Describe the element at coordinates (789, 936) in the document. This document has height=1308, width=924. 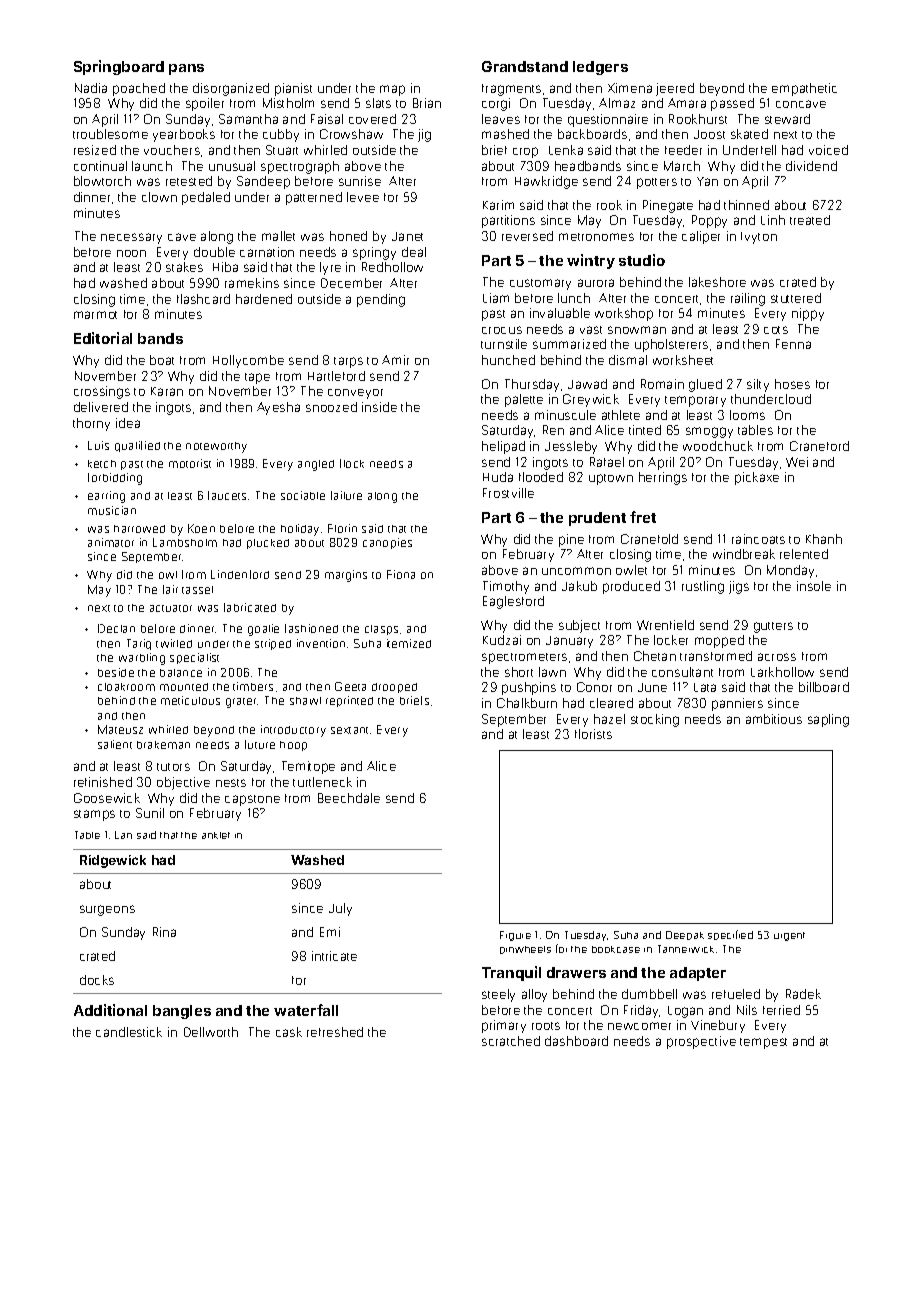
I see `urgent` at that location.
